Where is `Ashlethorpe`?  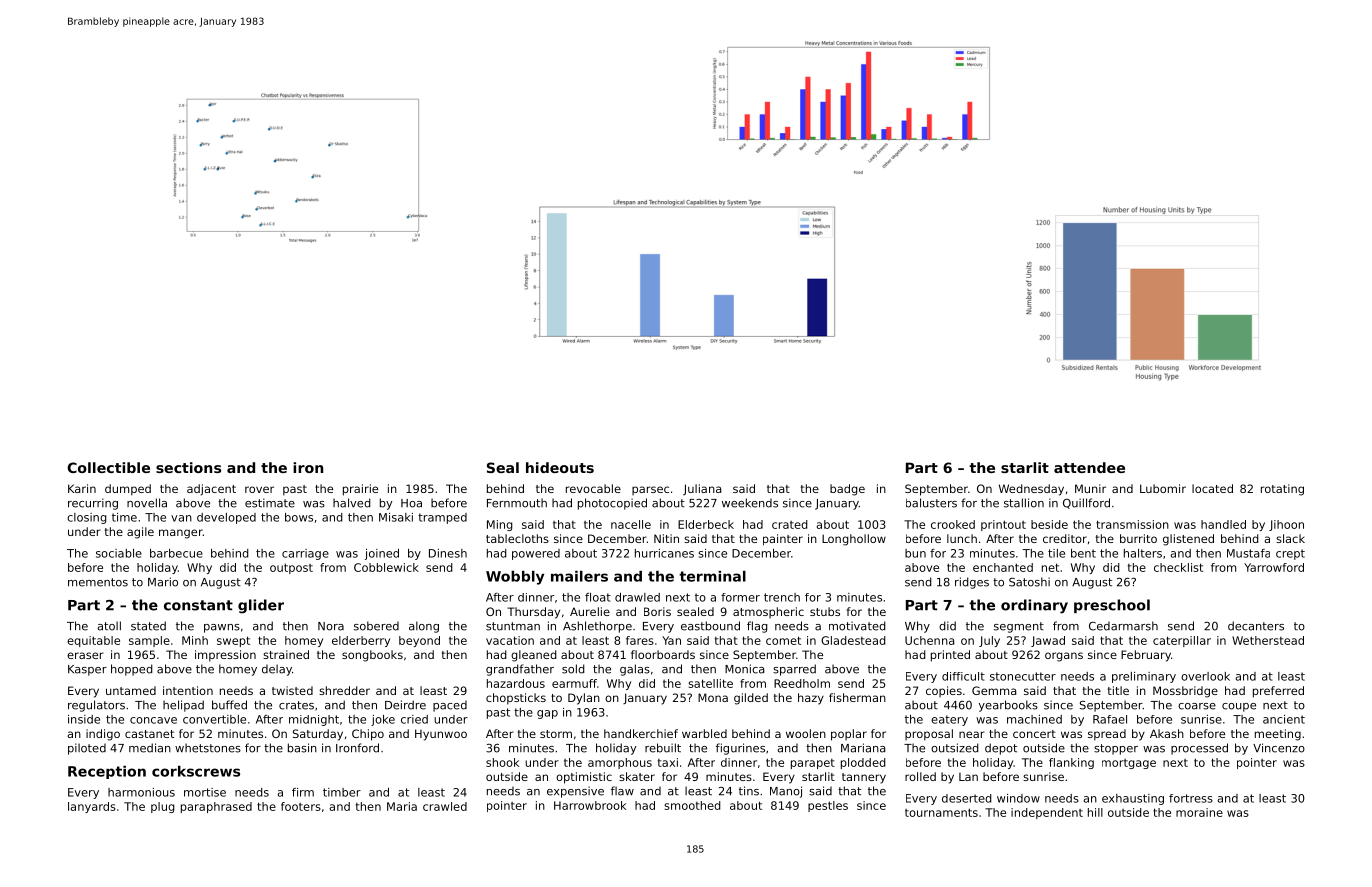 Ashlethorpe is located at coordinates (597, 627).
